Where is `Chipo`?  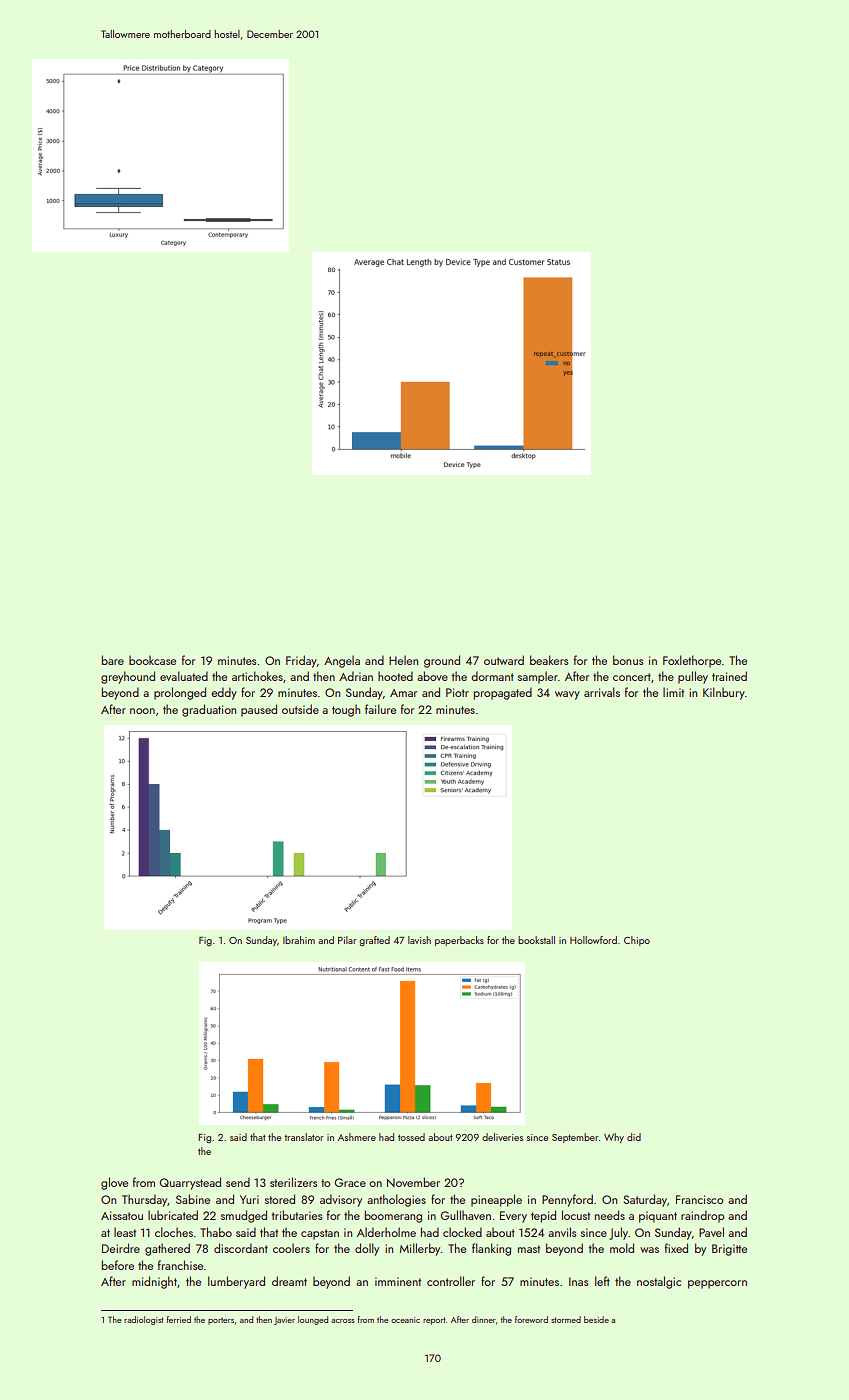
Chipo is located at coordinates (637, 941).
